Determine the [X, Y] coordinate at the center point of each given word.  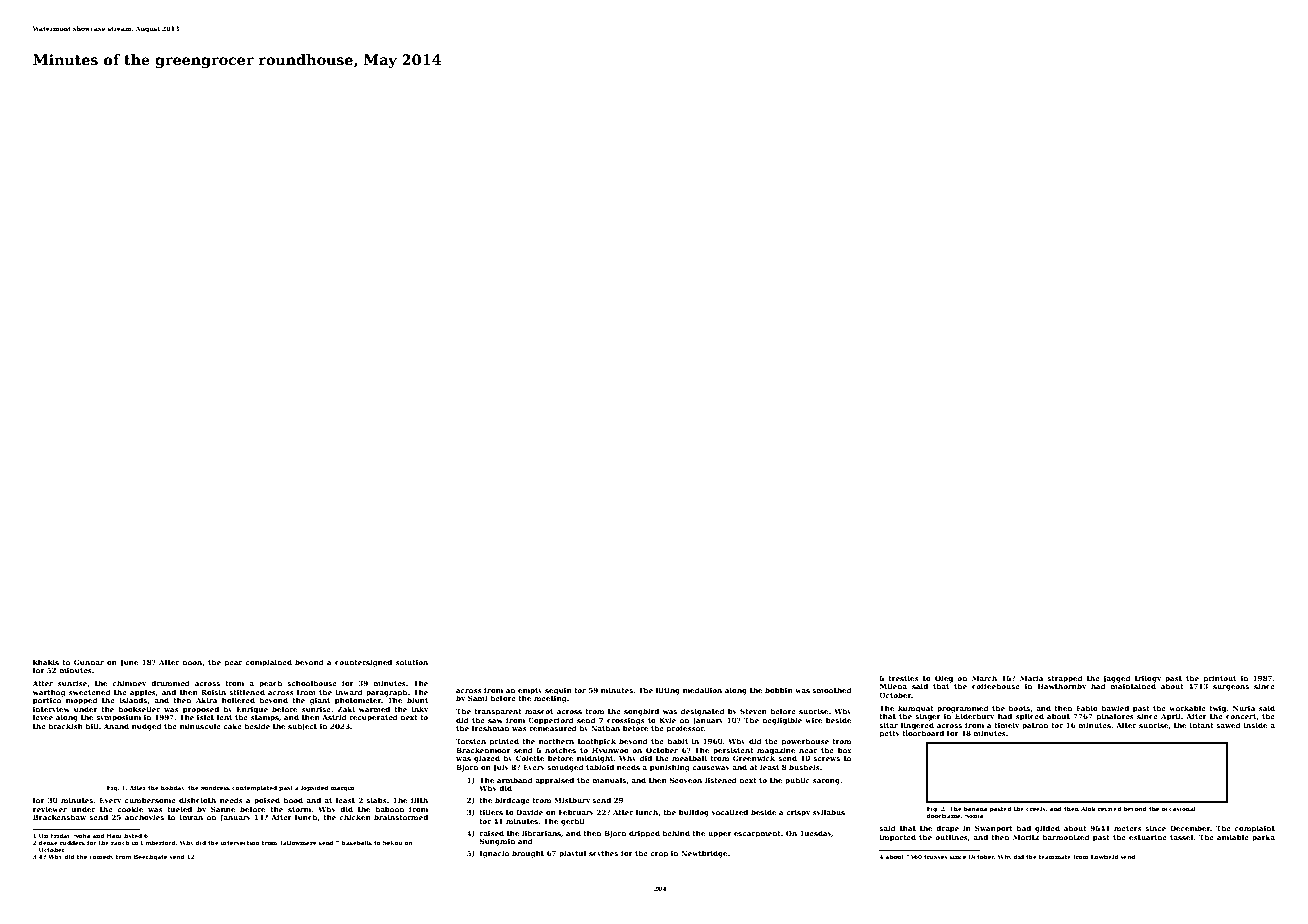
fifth [419, 800]
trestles [903, 678]
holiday [173, 788]
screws [826, 759]
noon [192, 663]
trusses [936, 857]
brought [528, 854]
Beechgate [150, 857]
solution [412, 662]
